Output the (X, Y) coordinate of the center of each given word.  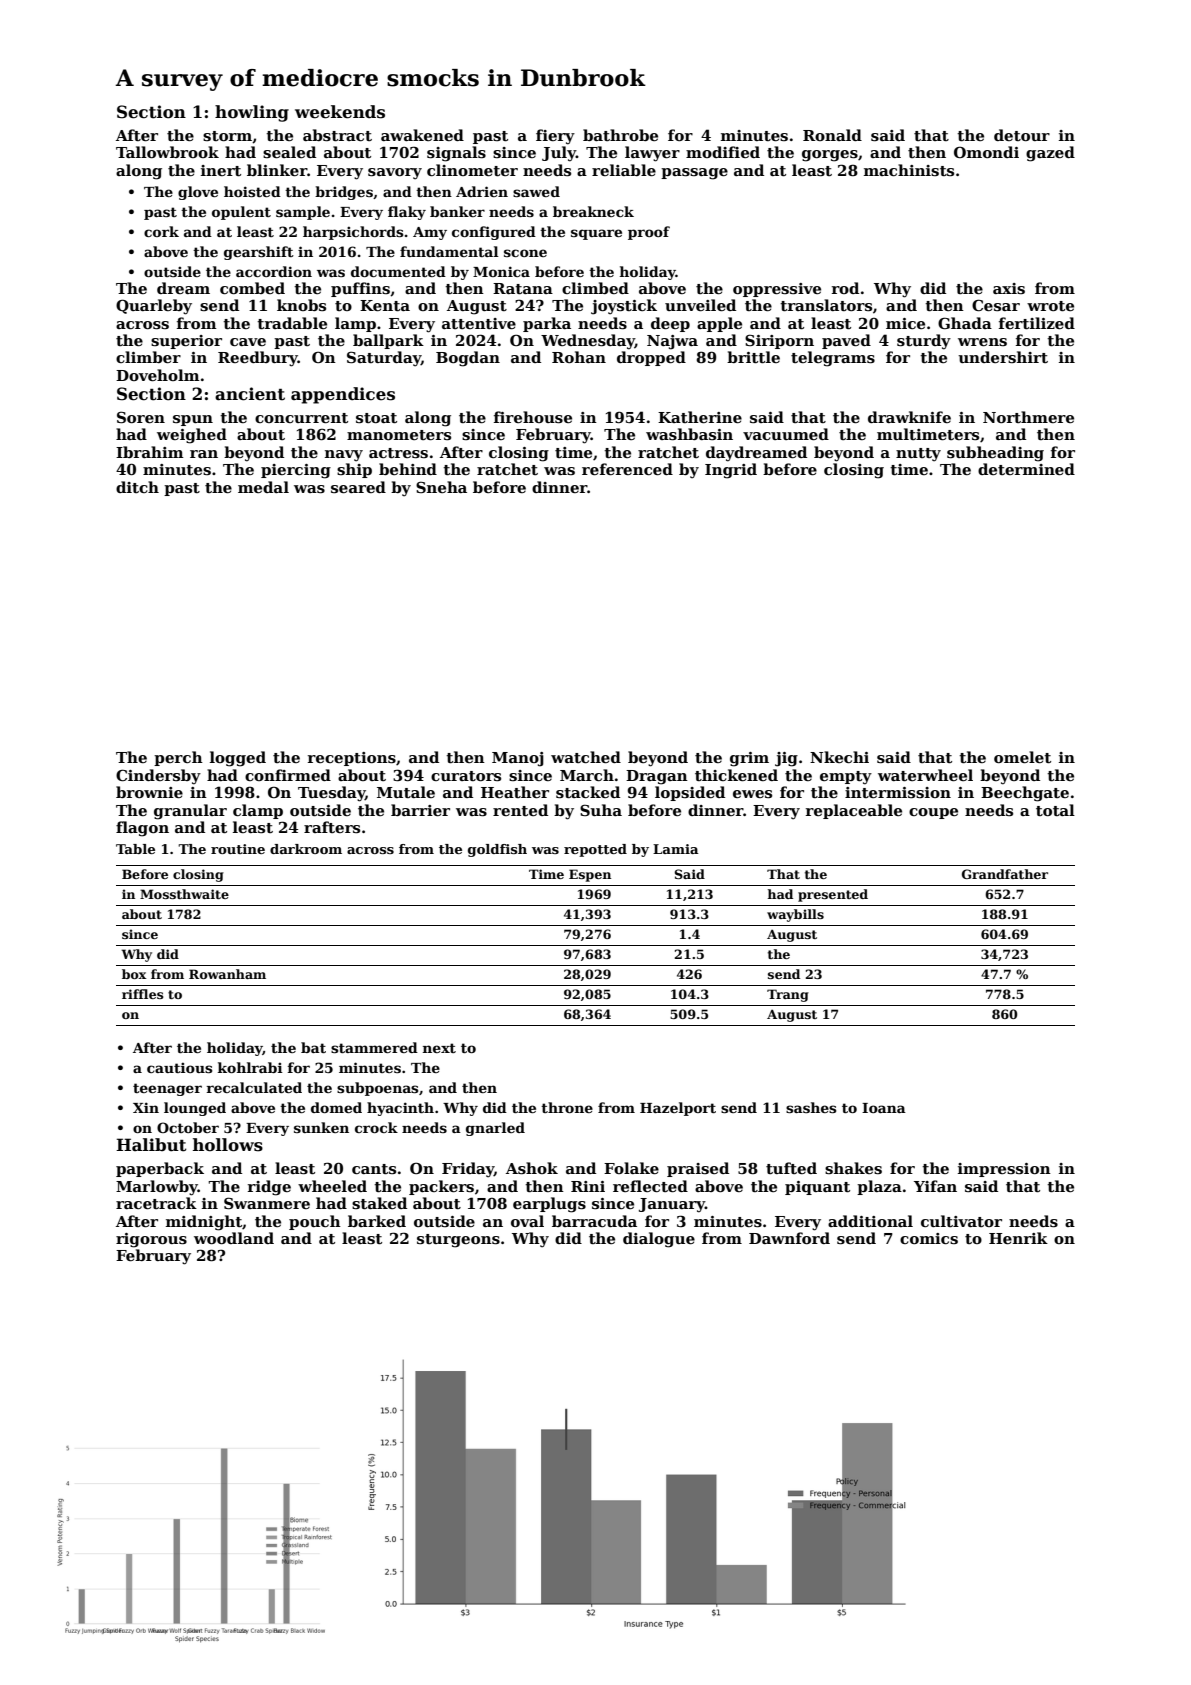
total (1055, 810)
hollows (228, 1145)
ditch (137, 487)
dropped (651, 358)
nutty (918, 455)
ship (354, 470)
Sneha (441, 487)
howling (252, 113)
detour (1022, 135)
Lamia (676, 849)
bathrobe (620, 135)
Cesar (996, 305)
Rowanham (227, 974)
